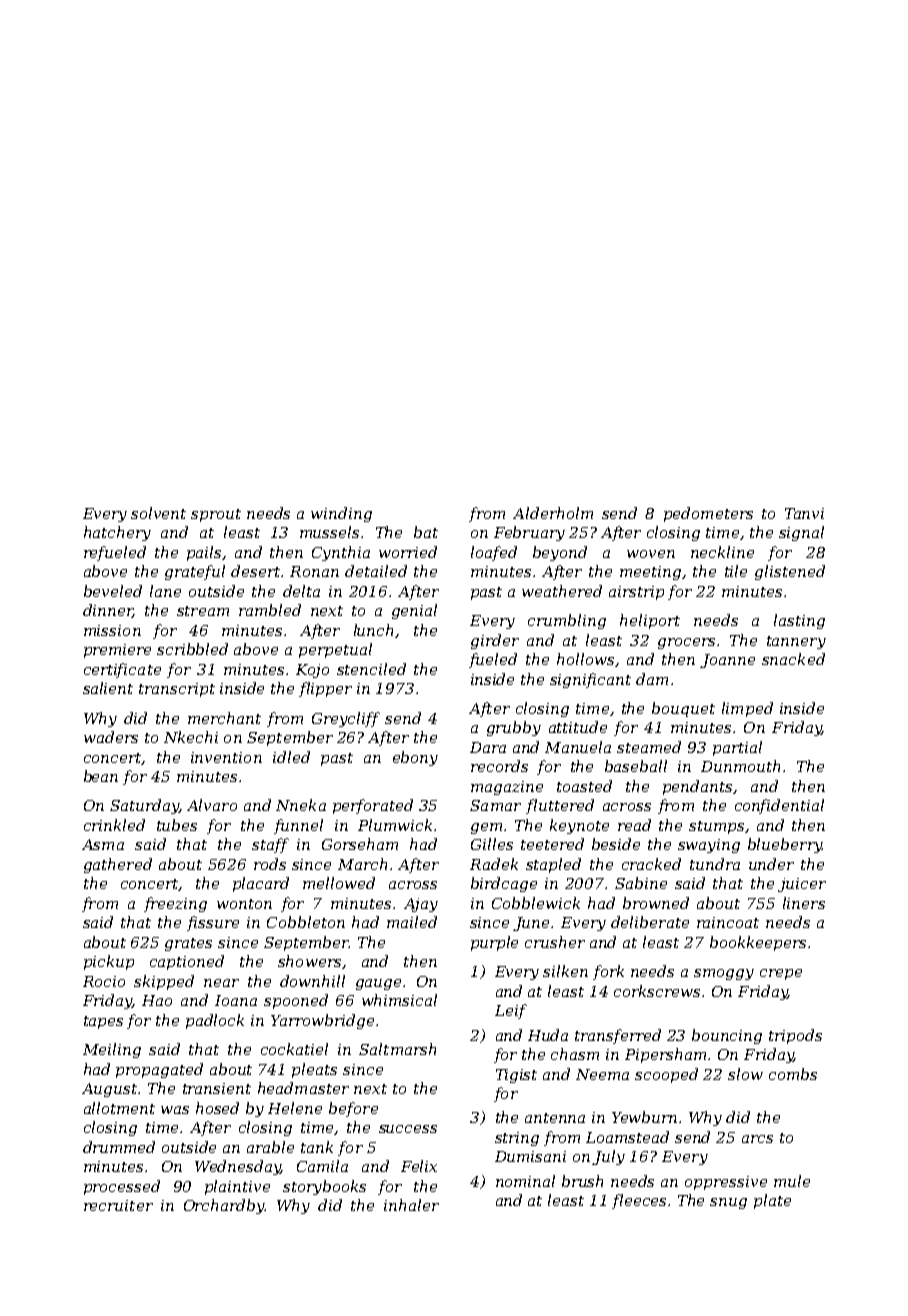  Describe the element at coordinates (341, 514) in the screenshot. I see `winding` at that location.
